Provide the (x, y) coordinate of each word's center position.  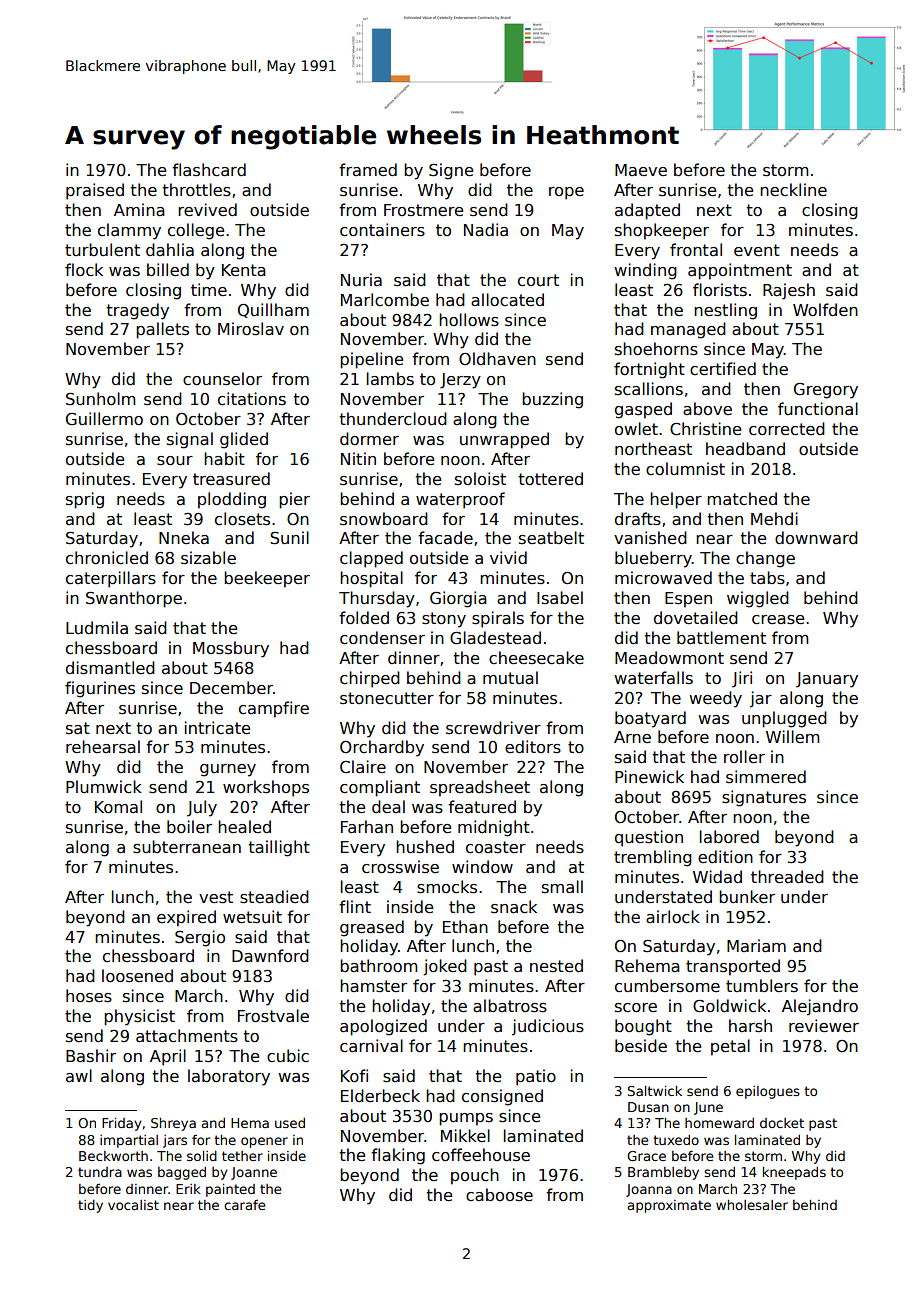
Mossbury (231, 649)
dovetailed (696, 617)
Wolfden (825, 309)
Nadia (486, 230)
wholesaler (752, 1205)
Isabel (560, 597)
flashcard (209, 170)
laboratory (229, 1077)
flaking (398, 1156)
